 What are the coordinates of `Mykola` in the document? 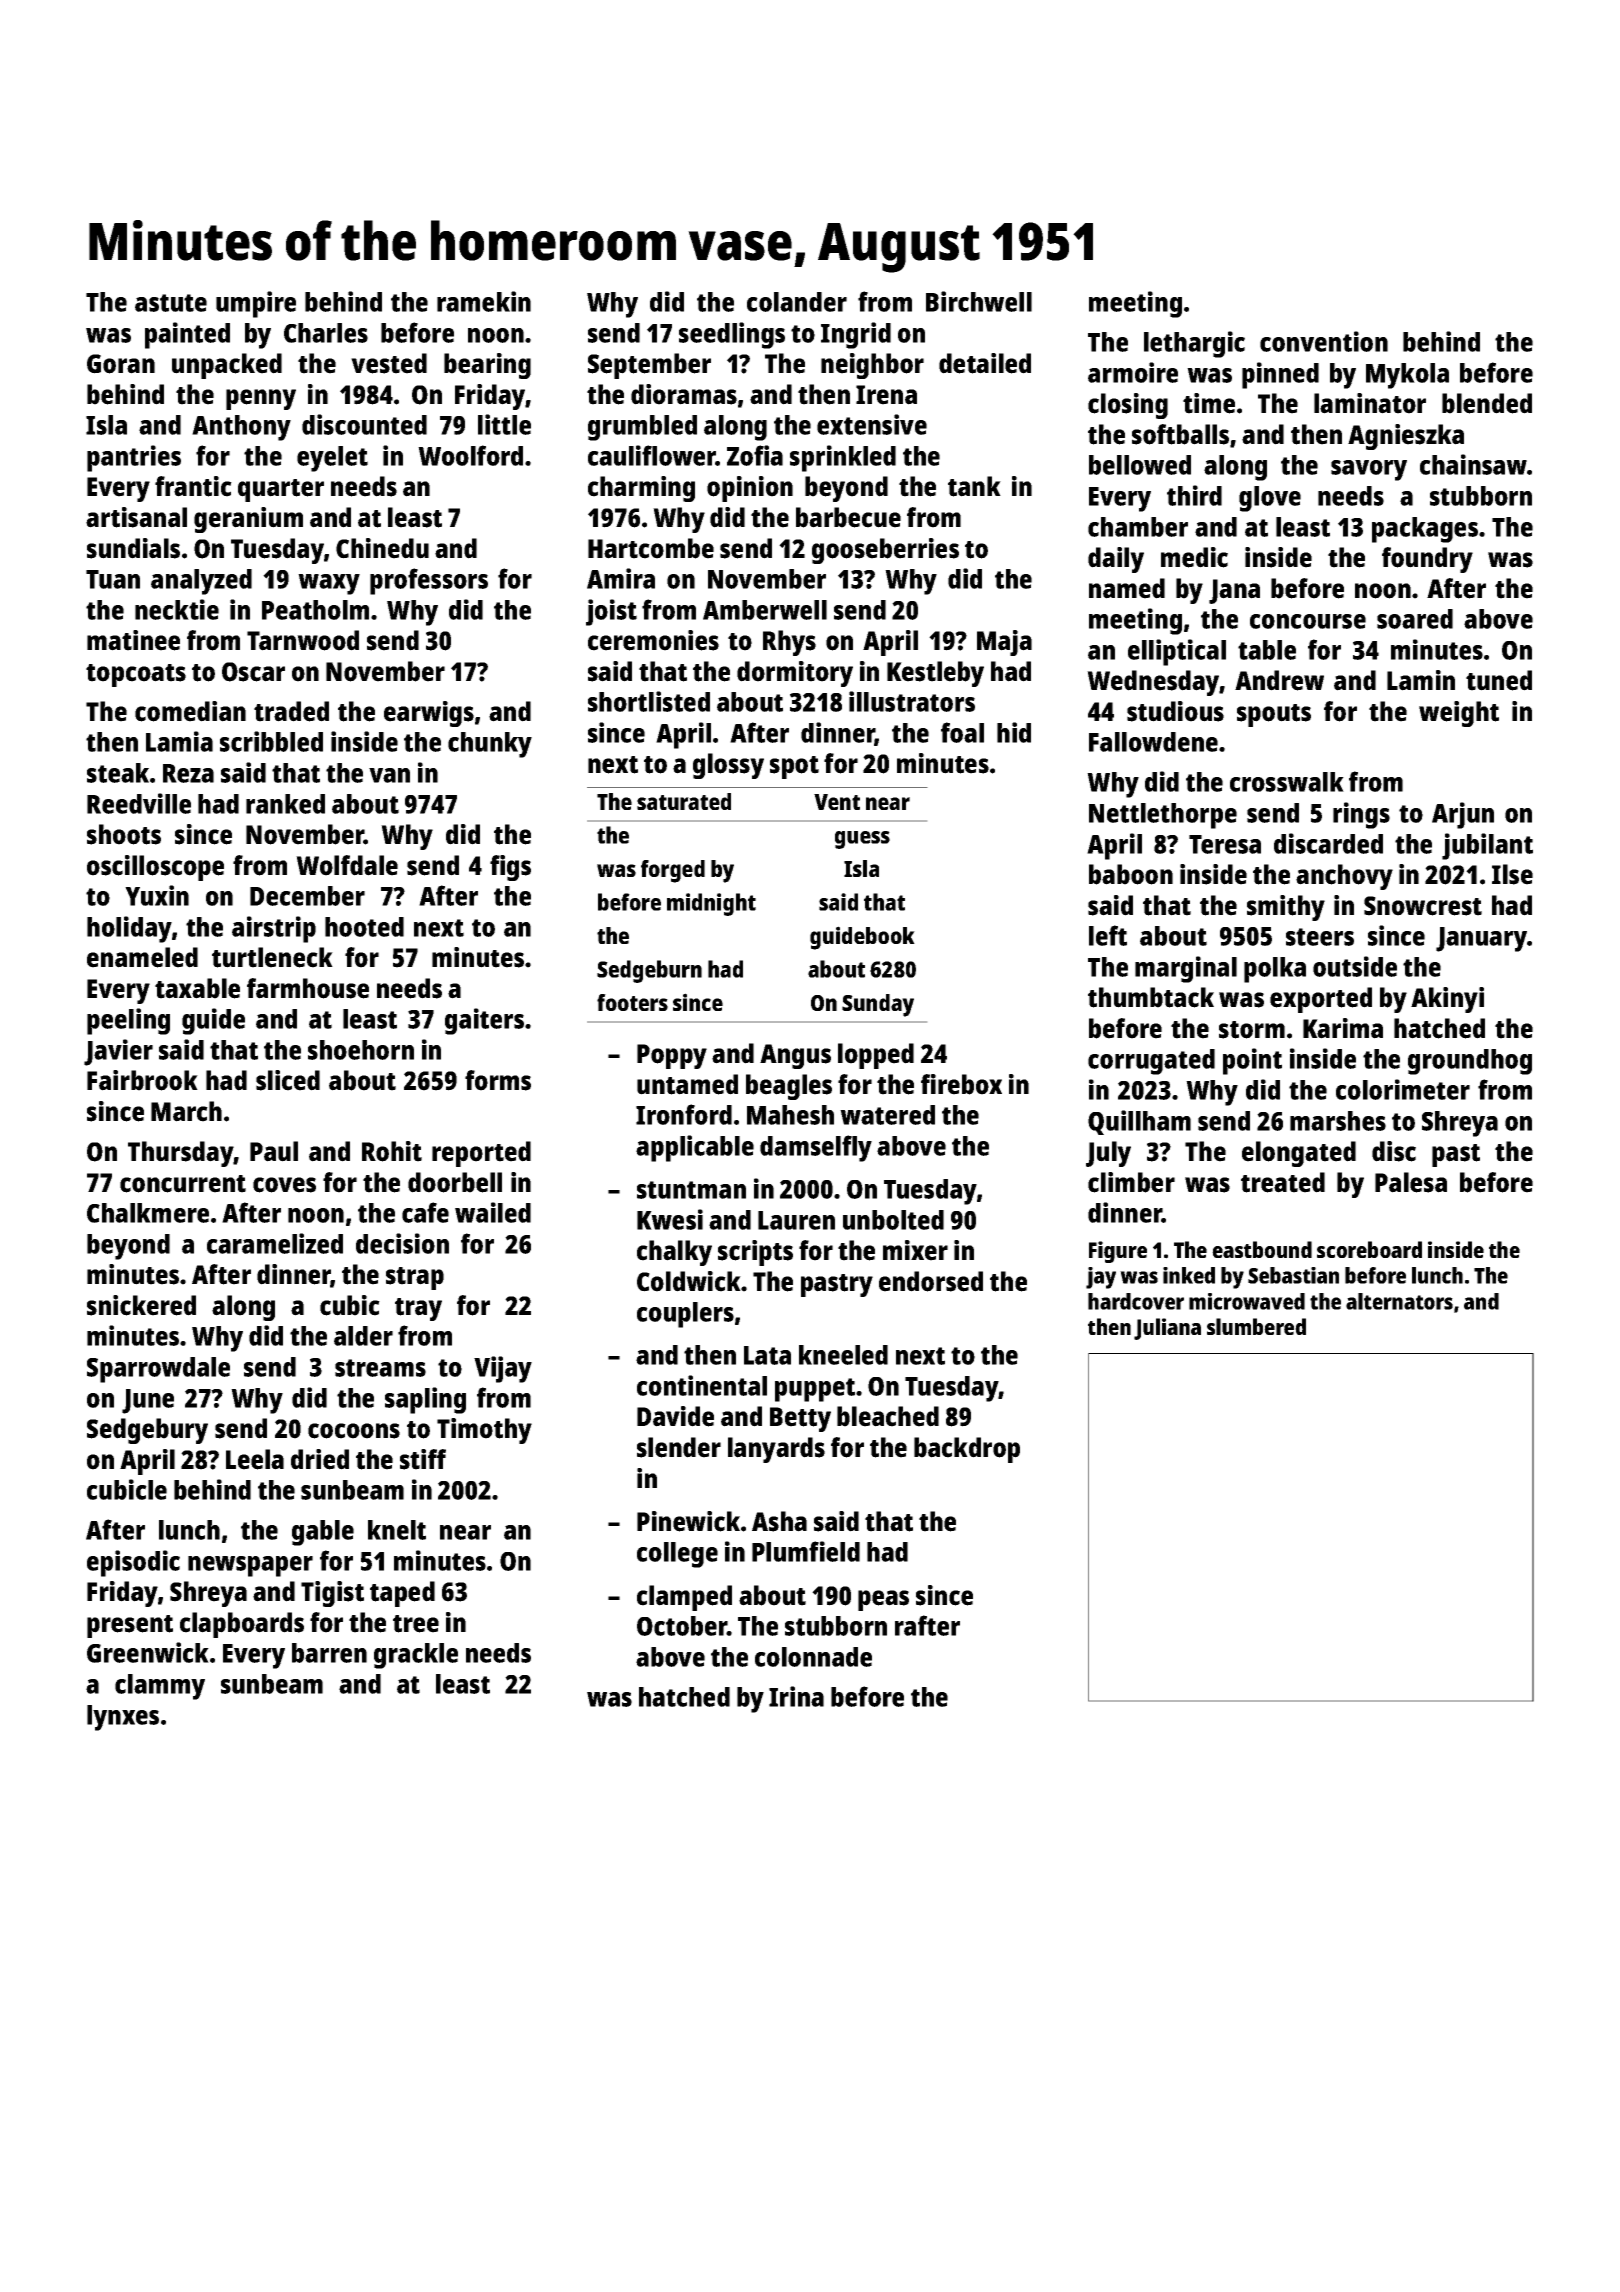 It's located at (1407, 376).
